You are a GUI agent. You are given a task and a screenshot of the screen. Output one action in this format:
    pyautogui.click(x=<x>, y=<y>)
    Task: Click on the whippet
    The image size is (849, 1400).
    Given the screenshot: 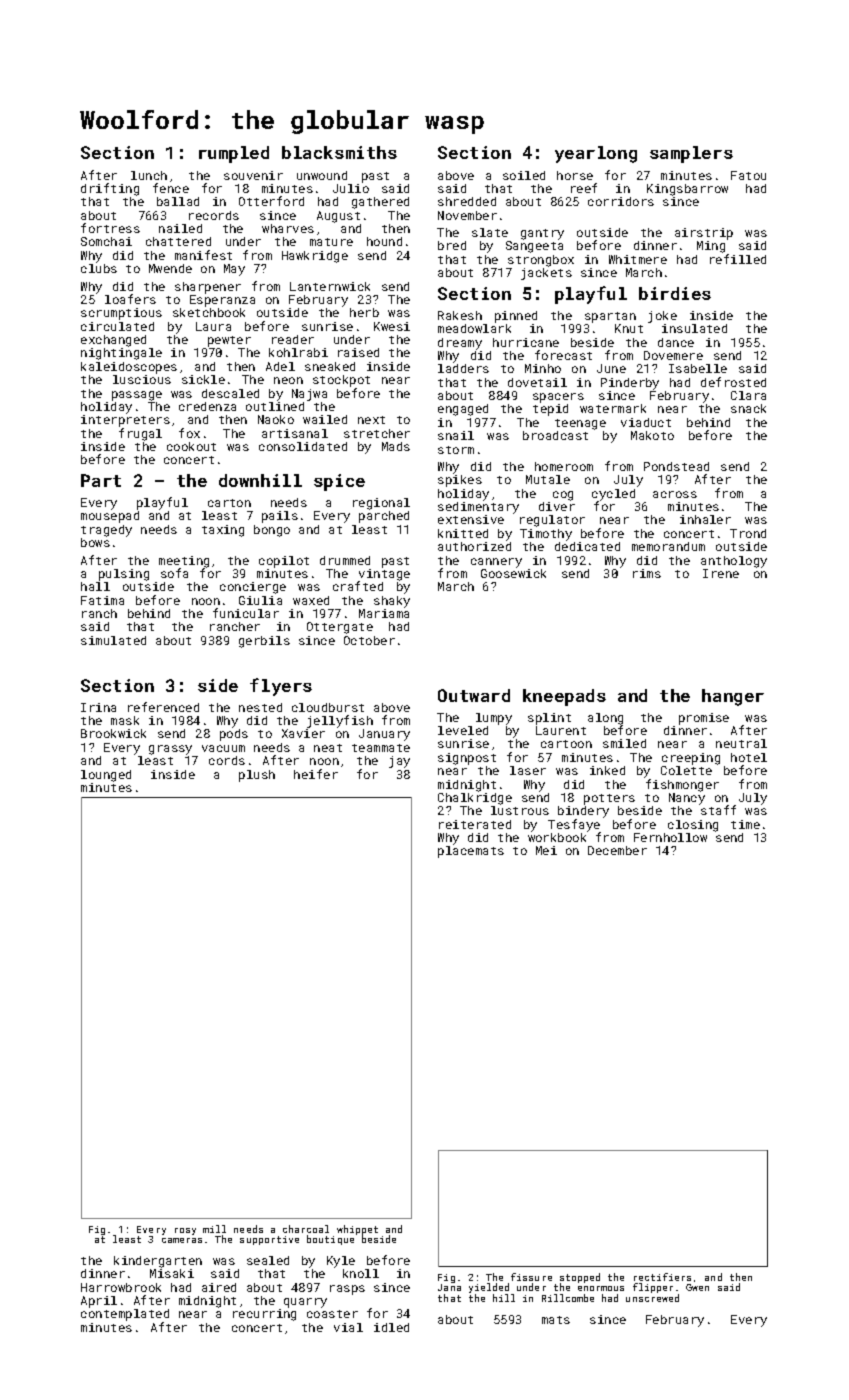 What is the action you would take?
    pyautogui.click(x=357, y=1230)
